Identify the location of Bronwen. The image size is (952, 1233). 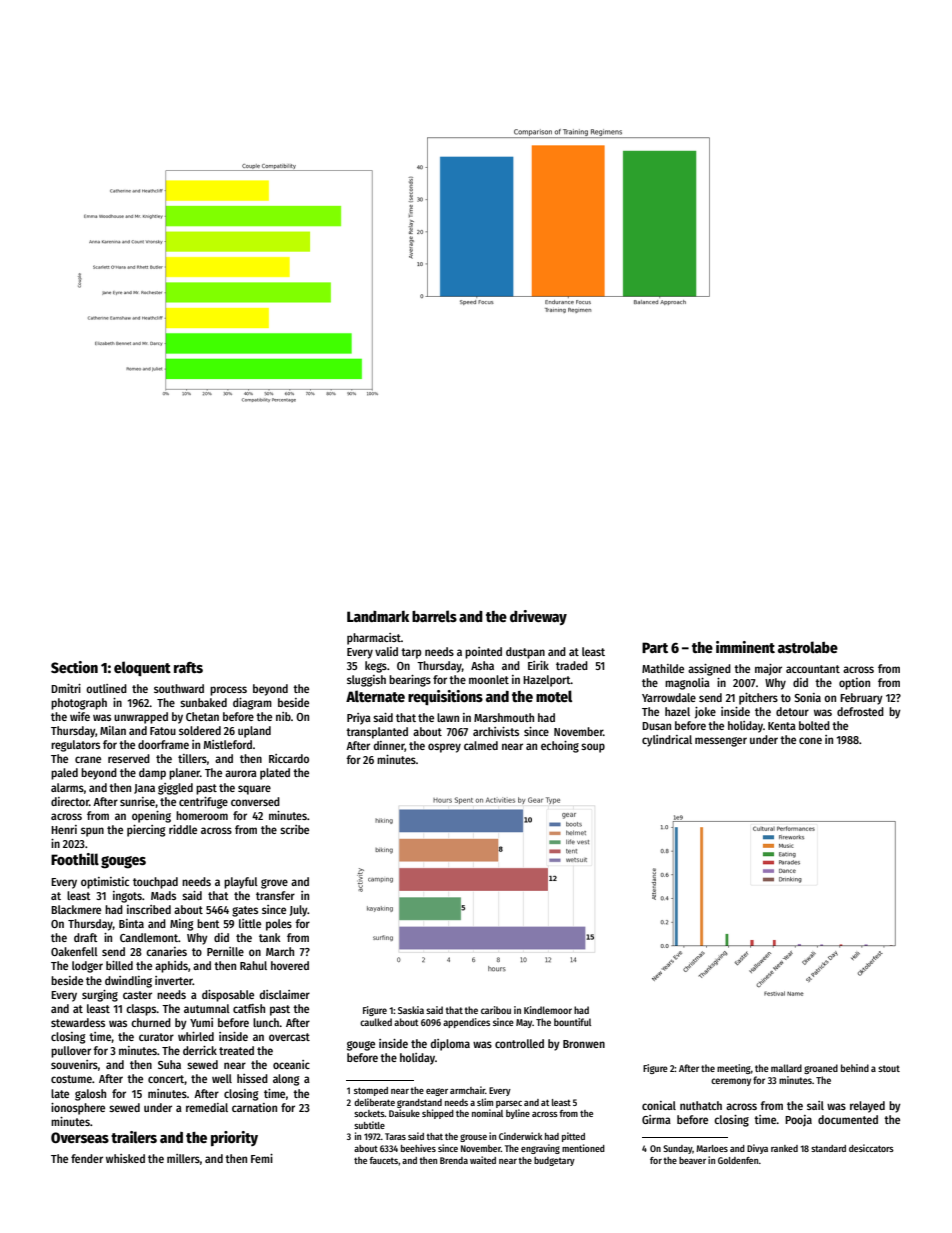
(584, 1044).
